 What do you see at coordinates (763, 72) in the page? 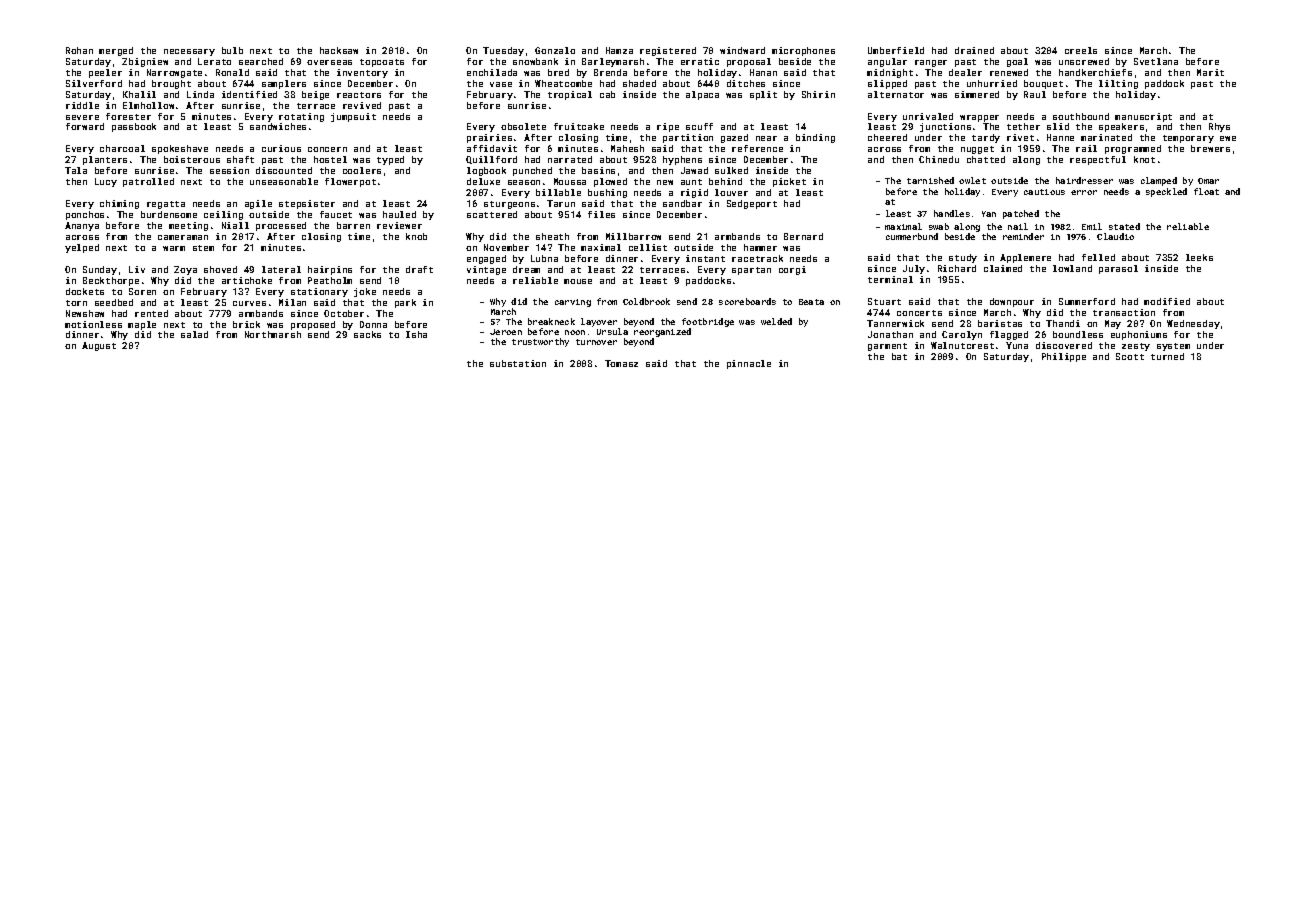
I see `Hanan` at bounding box center [763, 72].
